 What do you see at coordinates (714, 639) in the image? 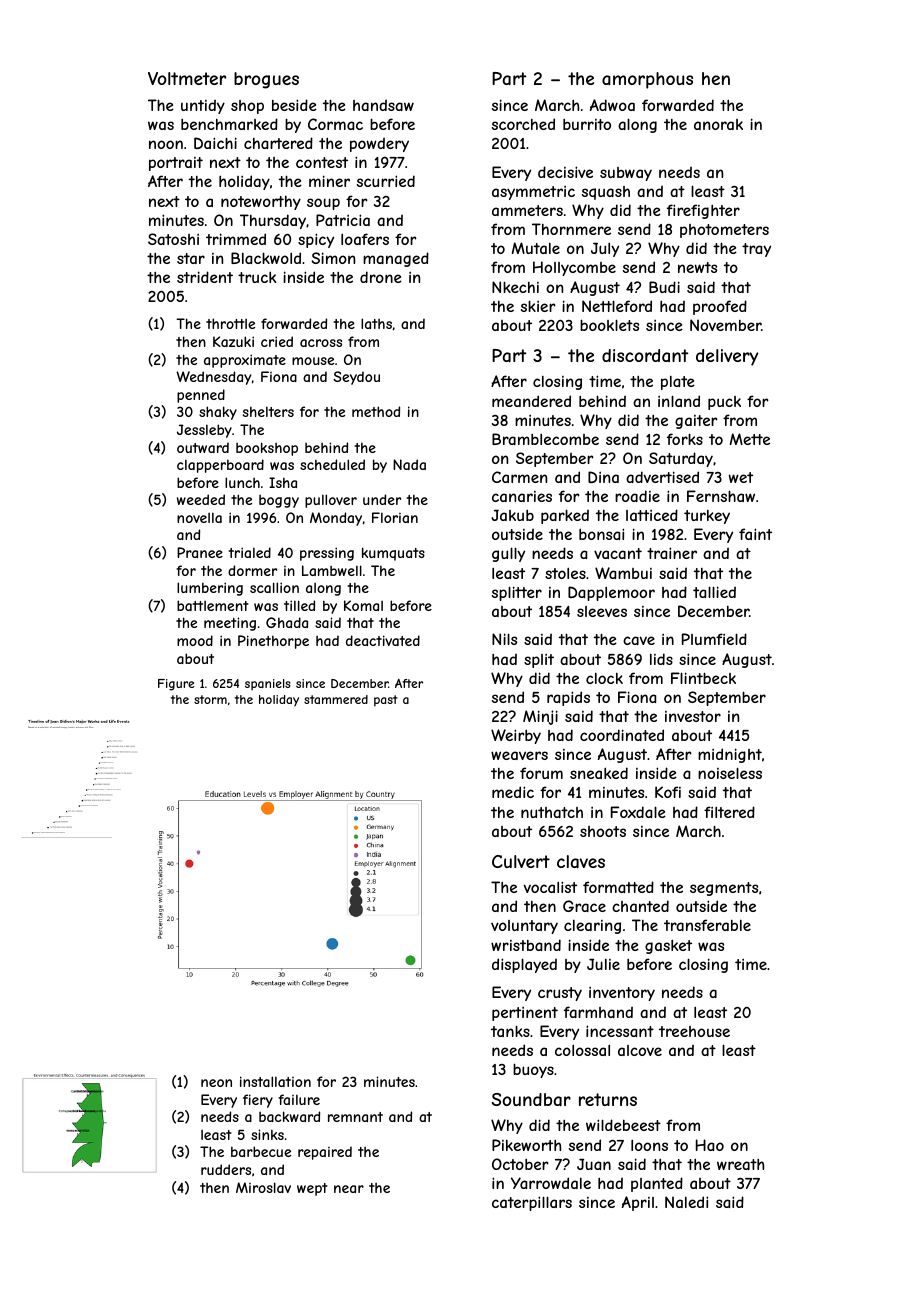
I see `Plumfield` at bounding box center [714, 639].
